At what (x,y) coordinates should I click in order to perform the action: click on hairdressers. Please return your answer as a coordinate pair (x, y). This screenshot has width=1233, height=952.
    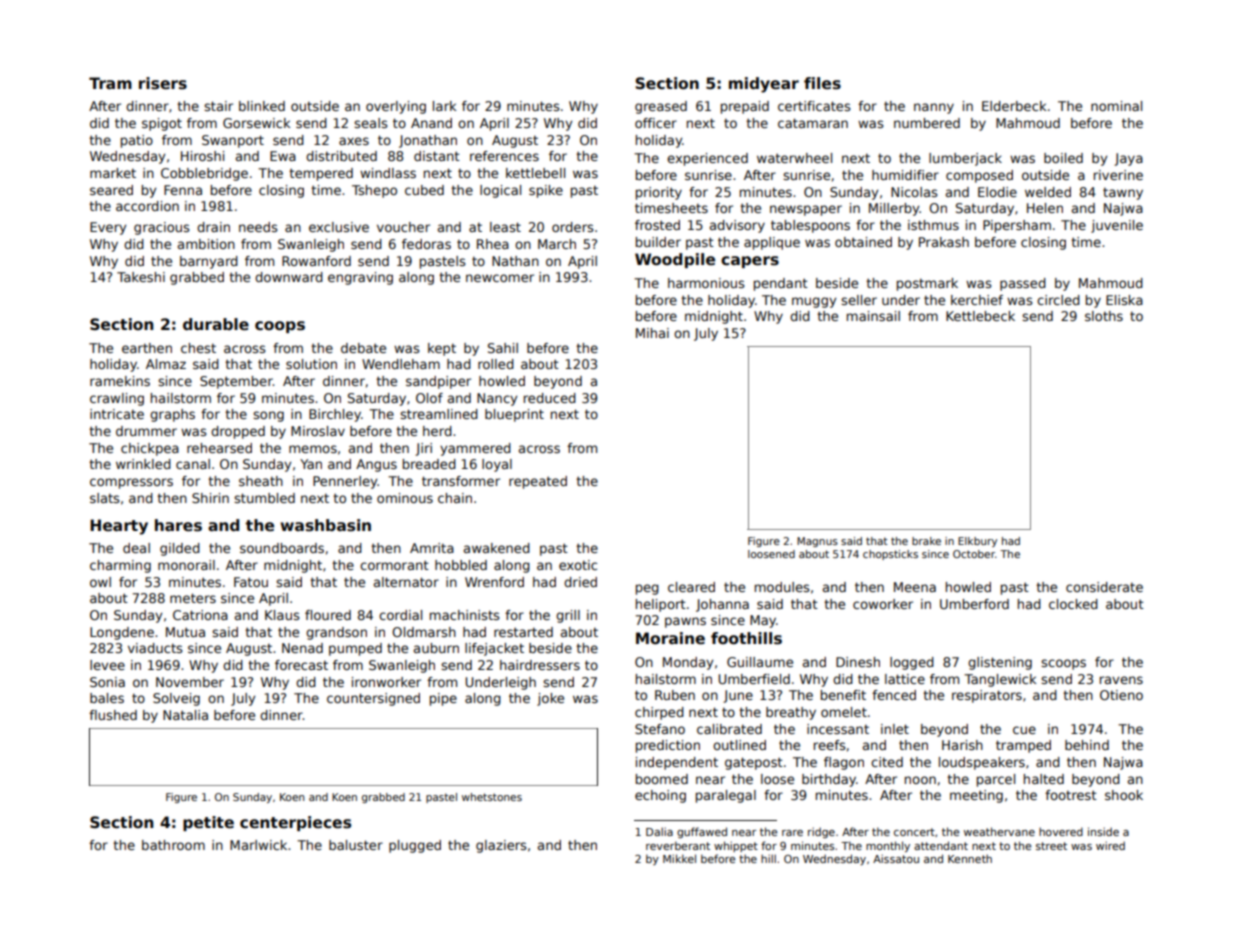
    Looking at the image, I should click on (540, 665).
